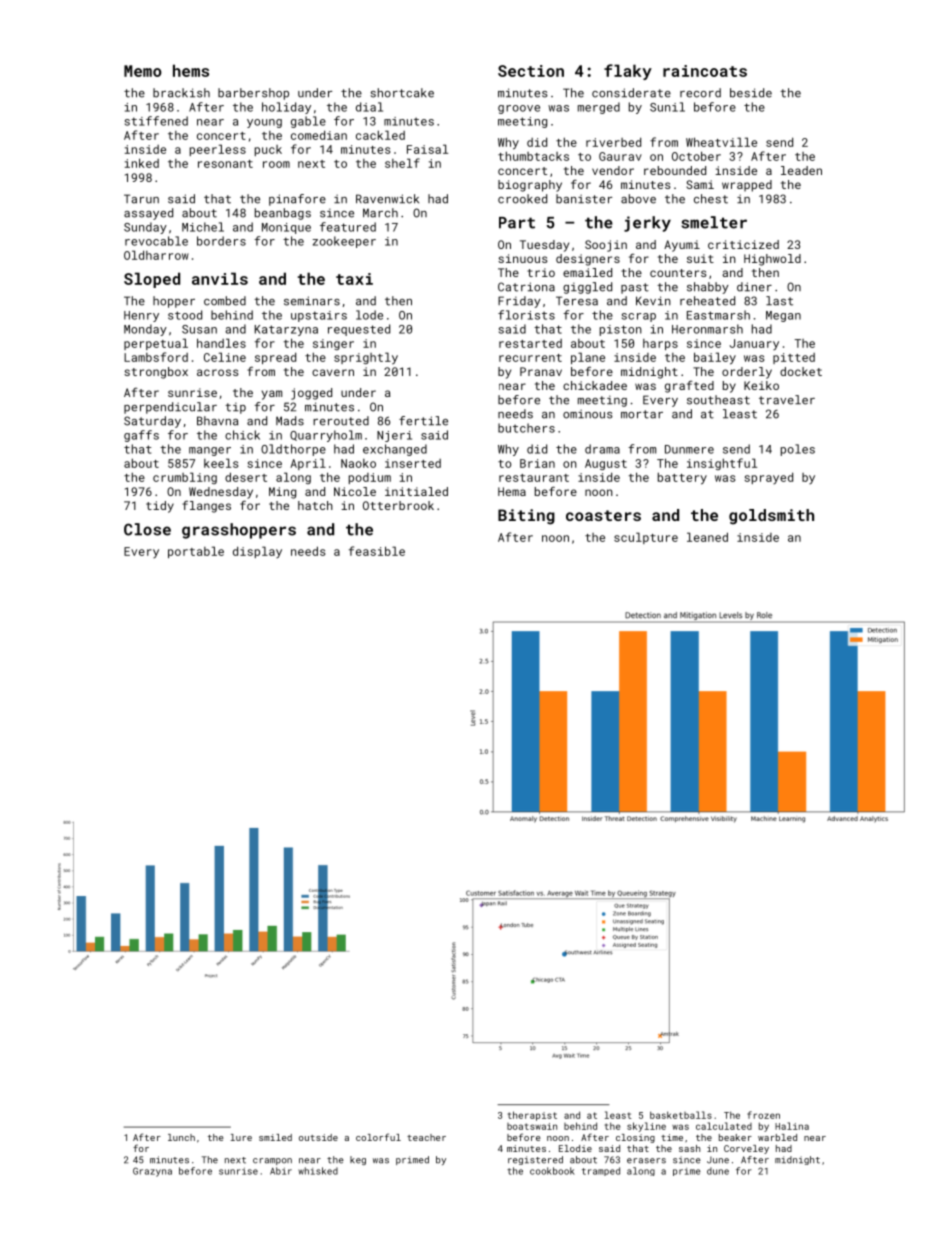  I want to click on goldsmith, so click(771, 517).
